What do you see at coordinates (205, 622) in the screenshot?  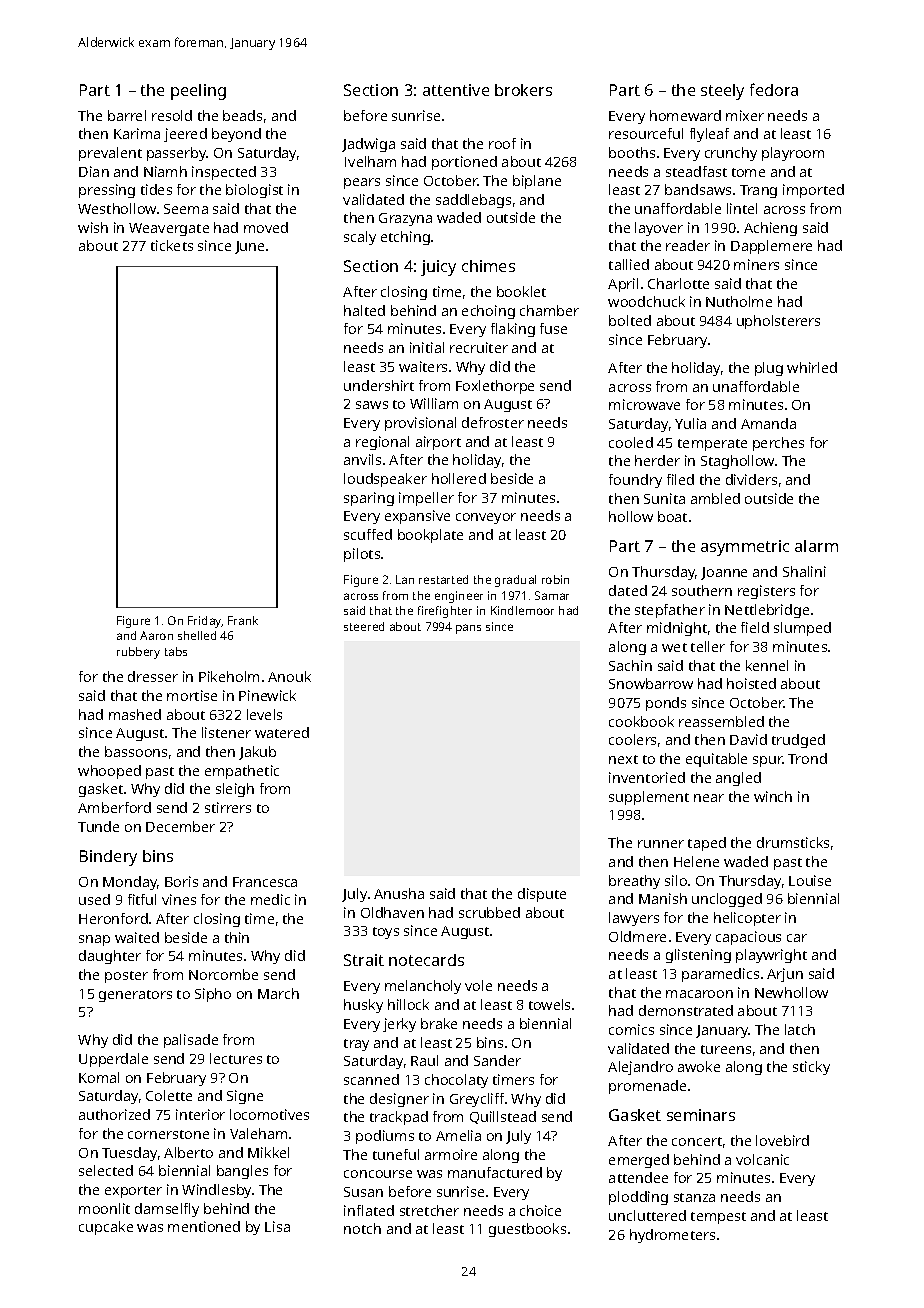 I see `Friday` at bounding box center [205, 622].
